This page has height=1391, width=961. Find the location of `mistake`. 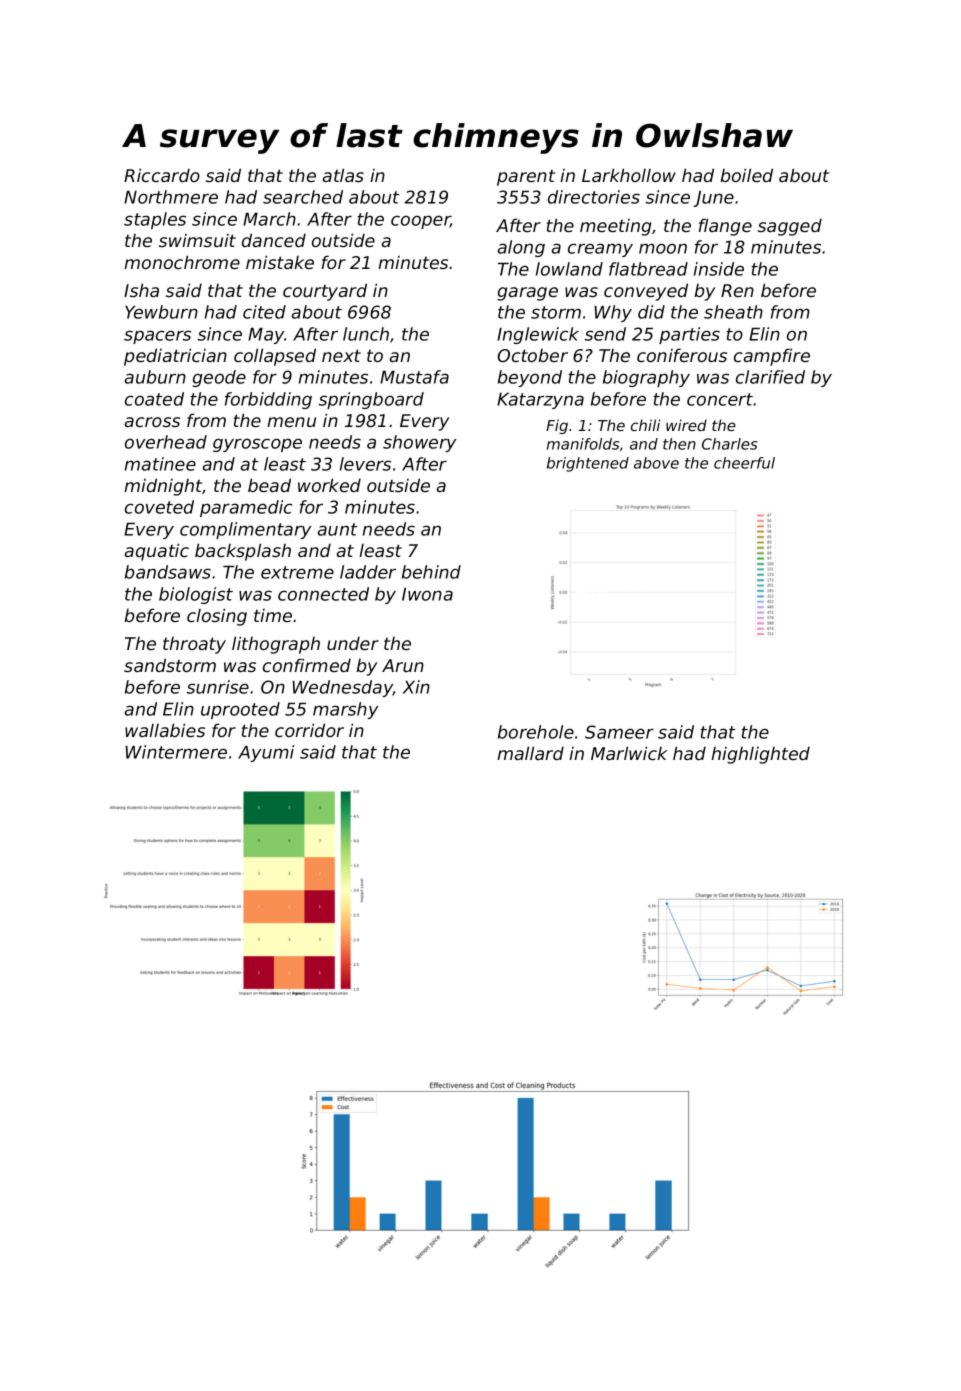

mistake is located at coordinates (280, 262).
